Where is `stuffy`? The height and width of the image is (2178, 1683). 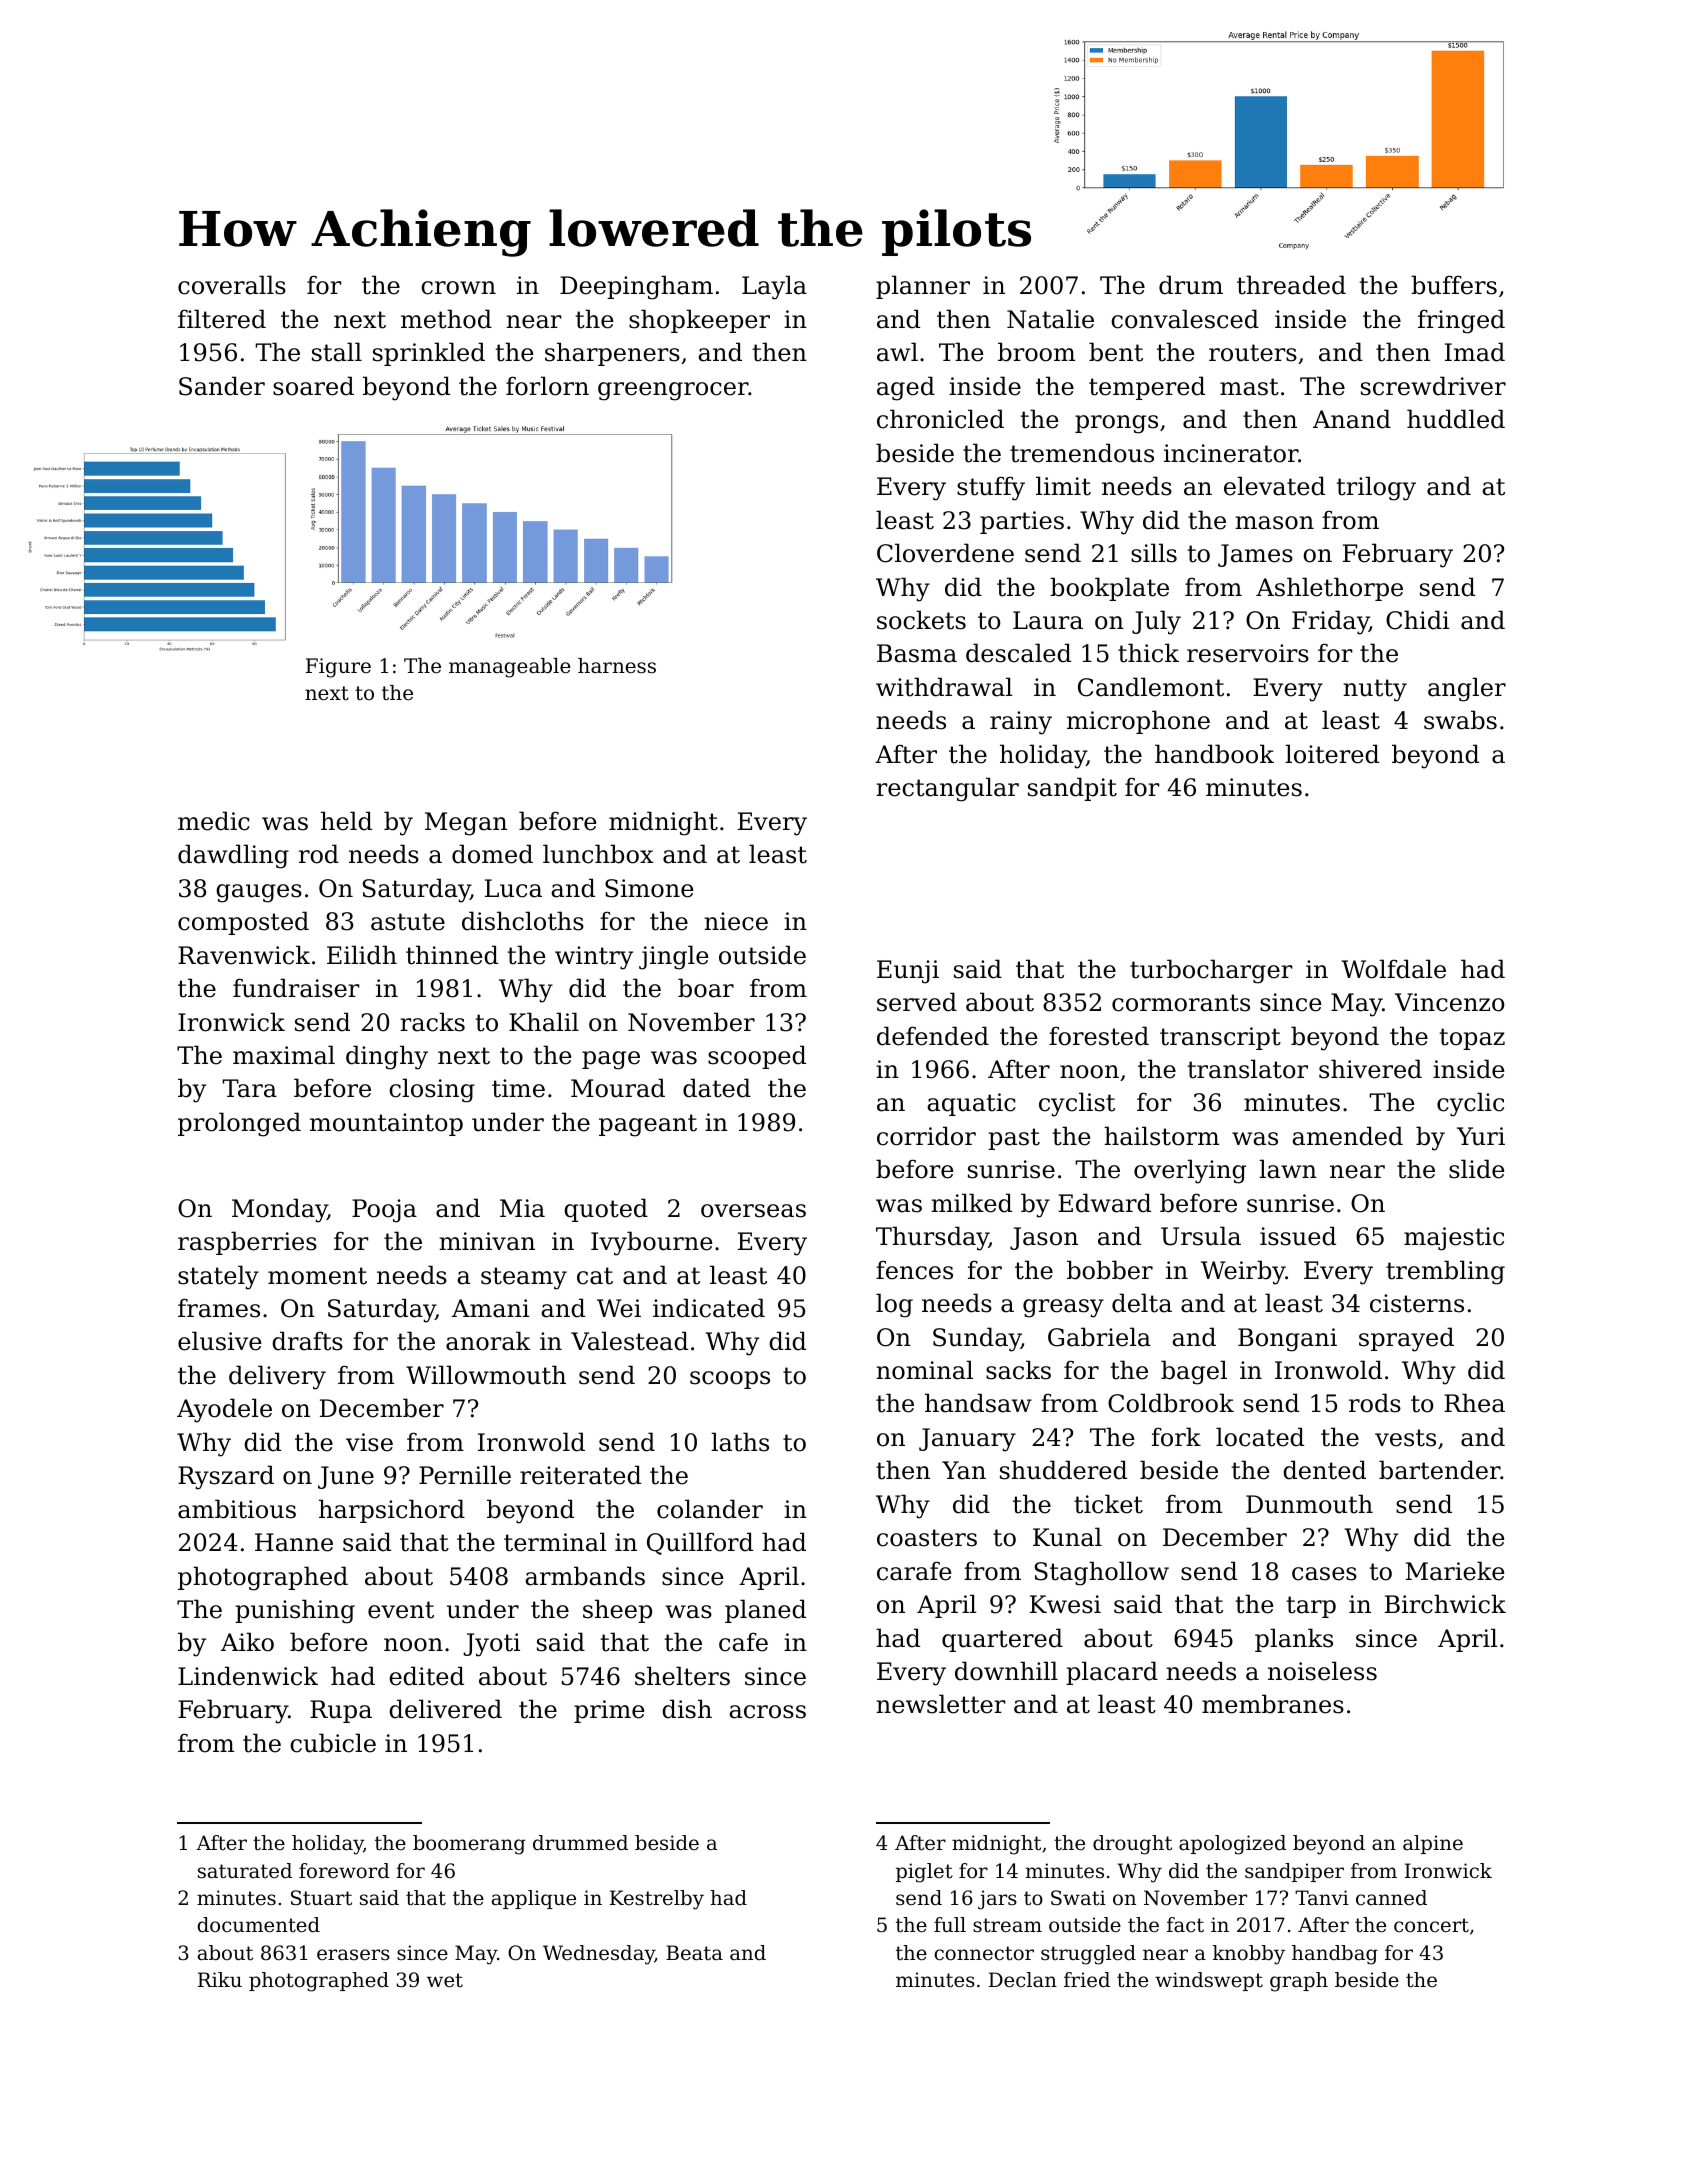 stuffy is located at coordinates (991, 489).
